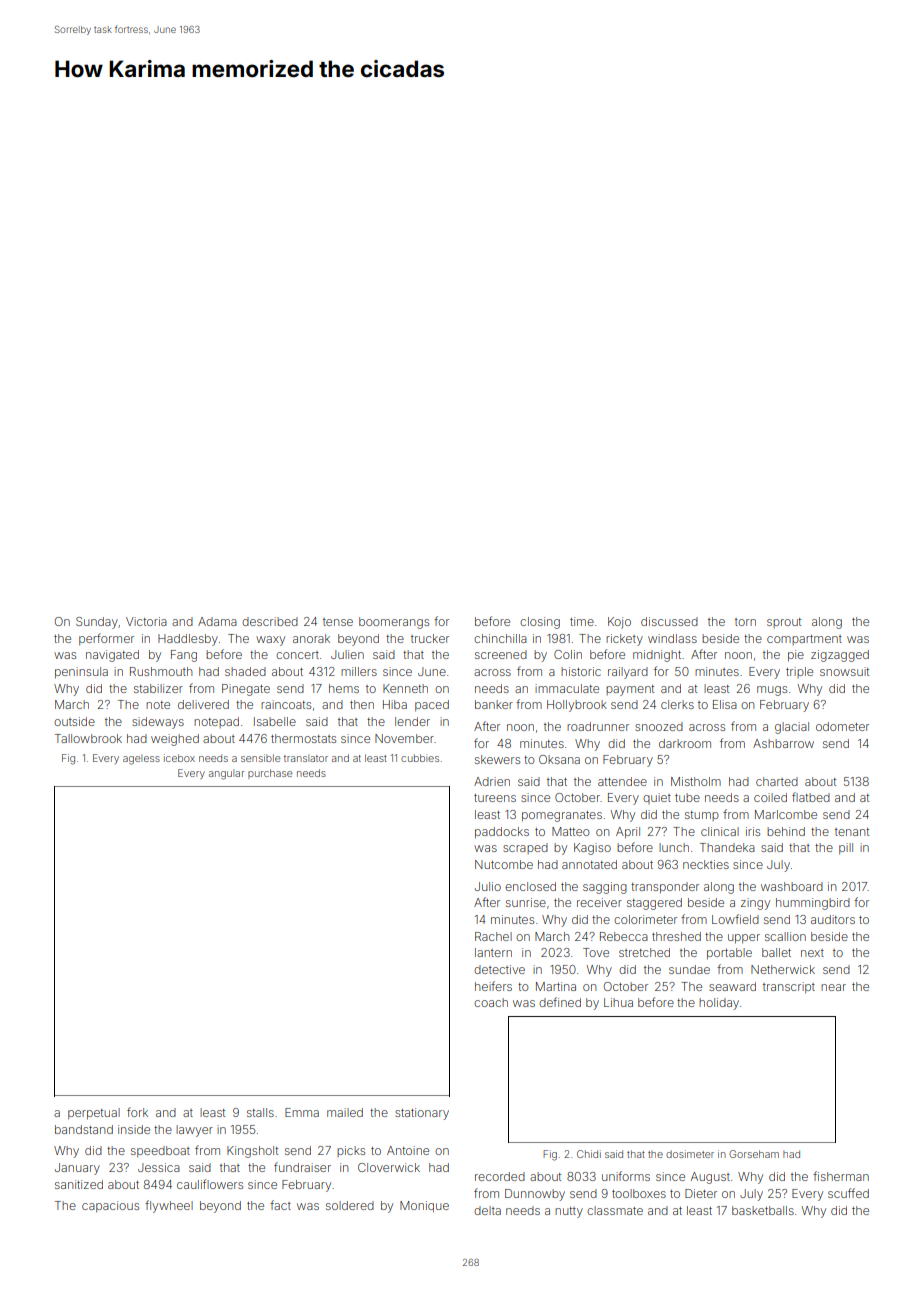  What do you see at coordinates (833, 987) in the document?
I see `near` at bounding box center [833, 987].
